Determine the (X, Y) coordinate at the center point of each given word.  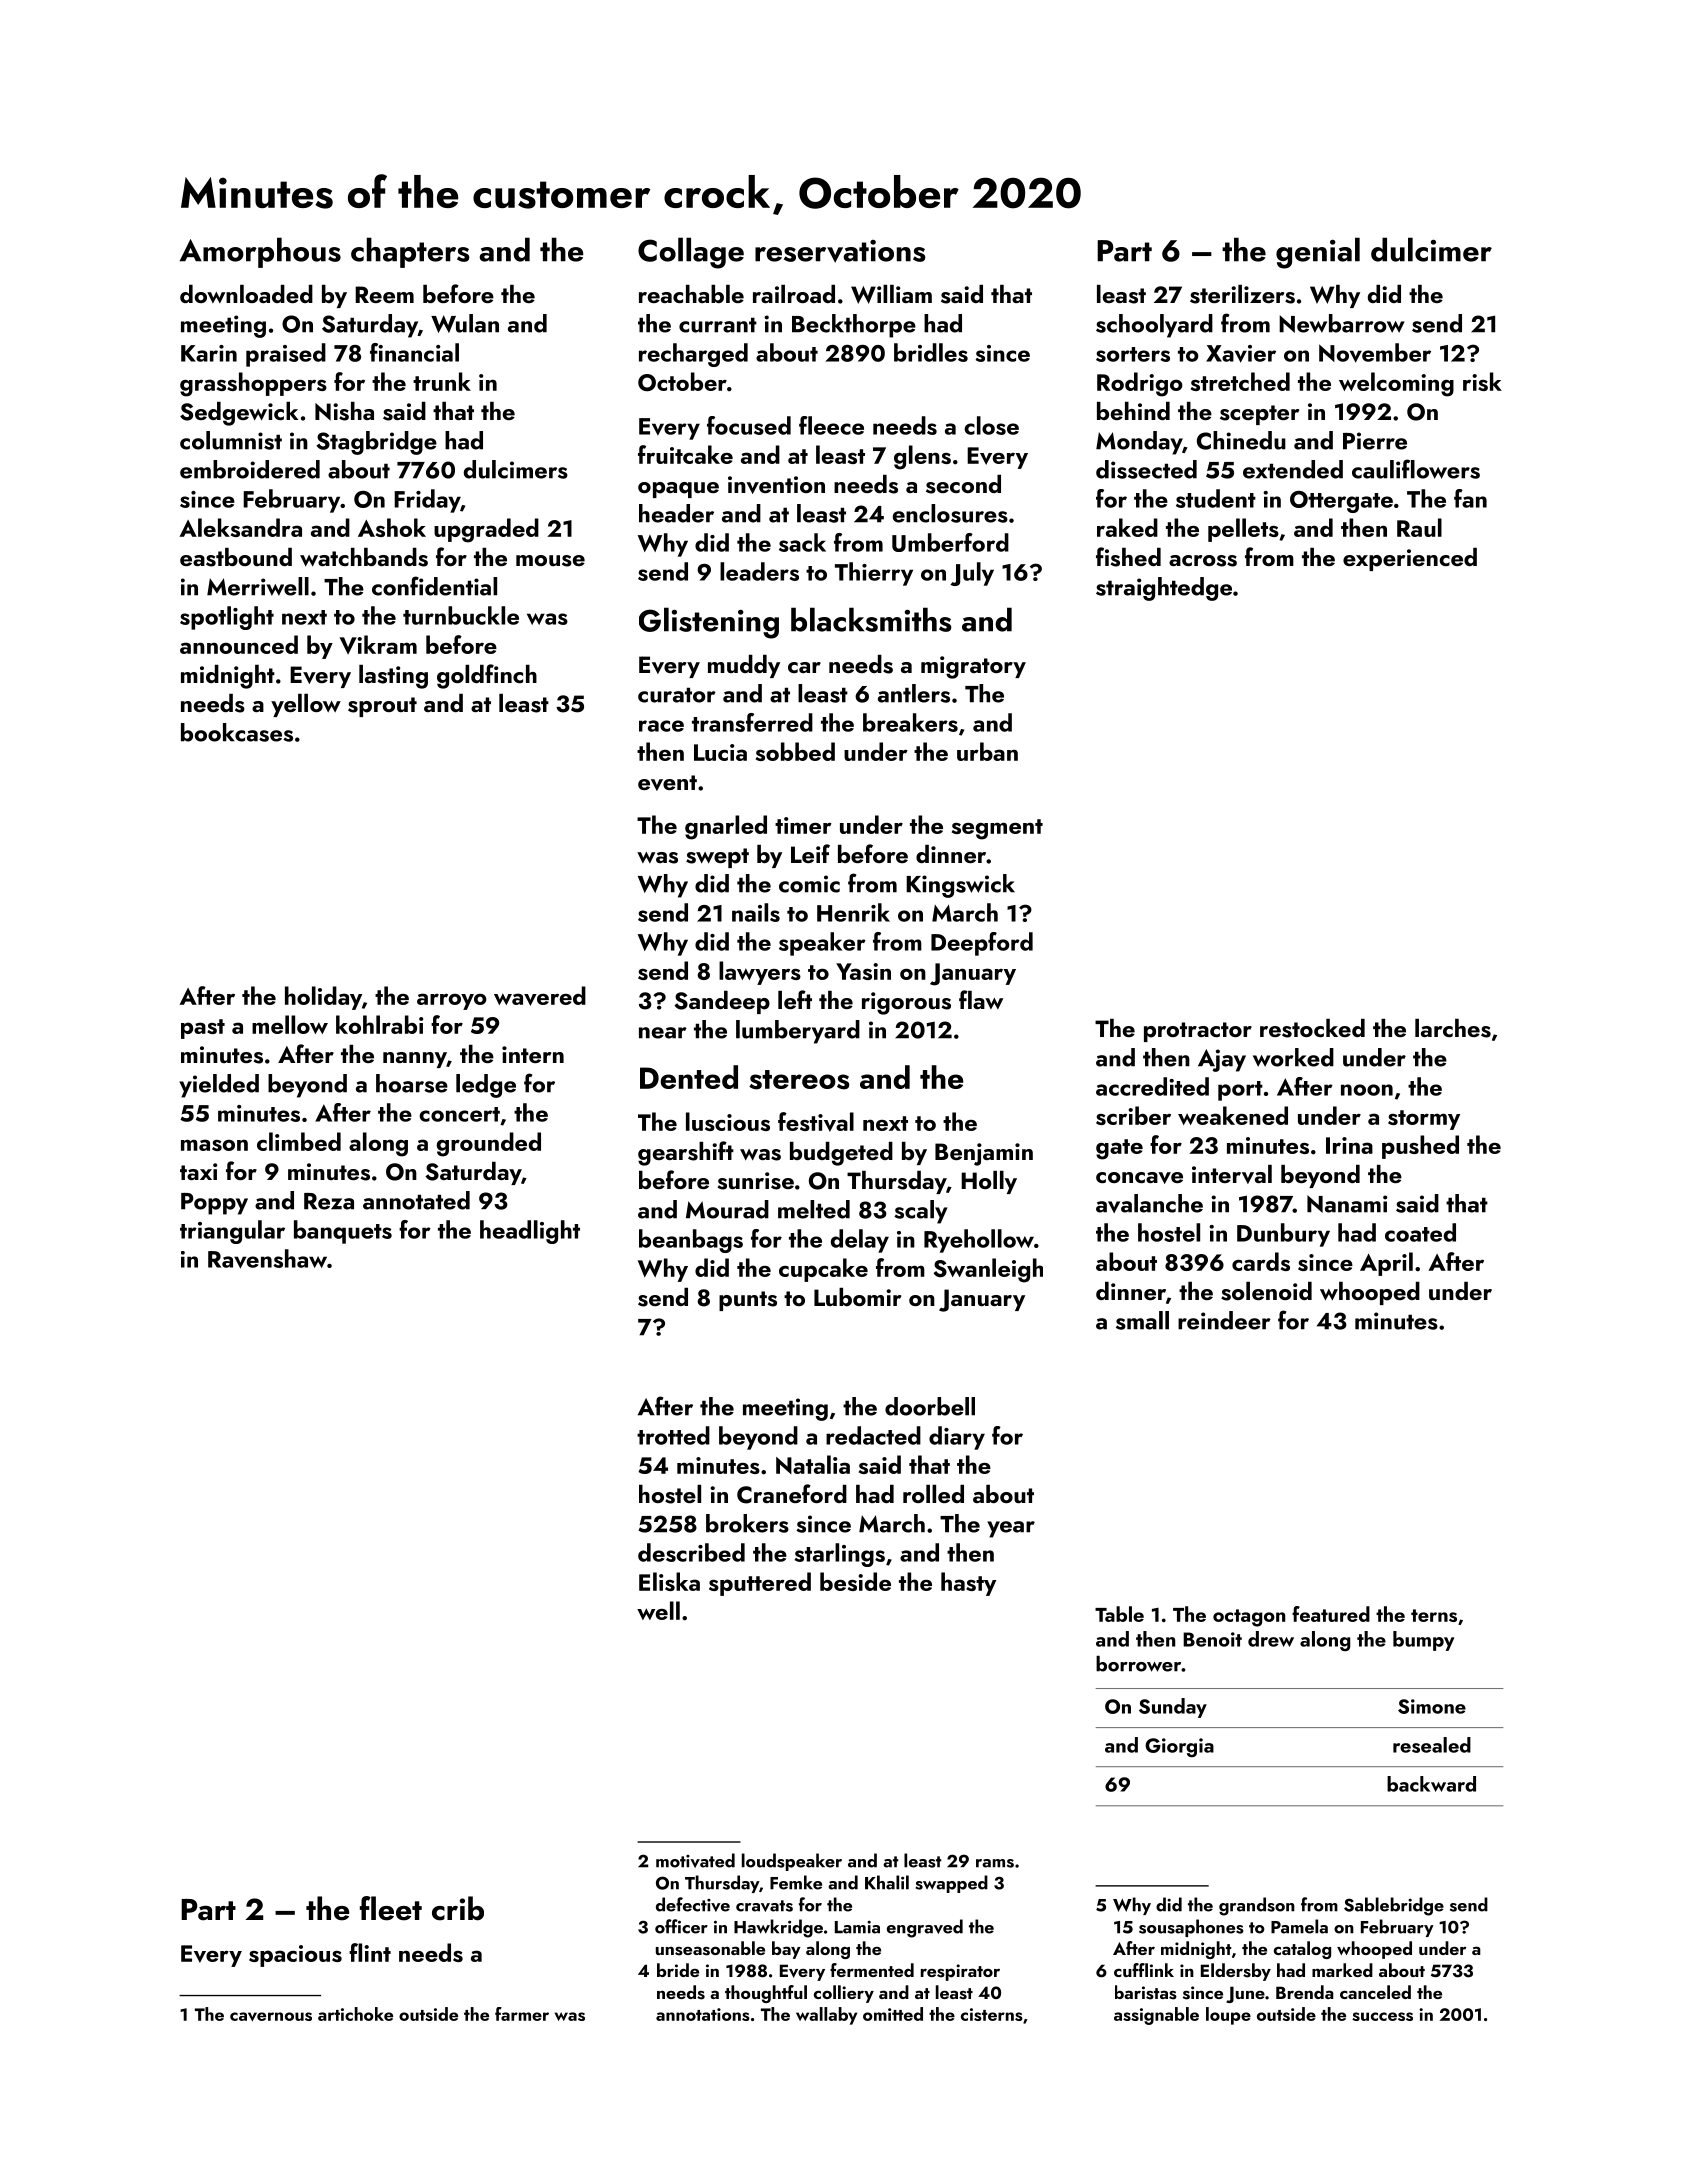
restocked (1312, 1028)
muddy (744, 666)
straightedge (1164, 589)
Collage (691, 253)
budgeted (841, 1154)
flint (370, 1952)
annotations (703, 2014)
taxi (198, 1171)
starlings (840, 1555)
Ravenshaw (267, 1259)
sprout (382, 707)
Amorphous (260, 252)
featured (1331, 1614)
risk (1482, 381)
